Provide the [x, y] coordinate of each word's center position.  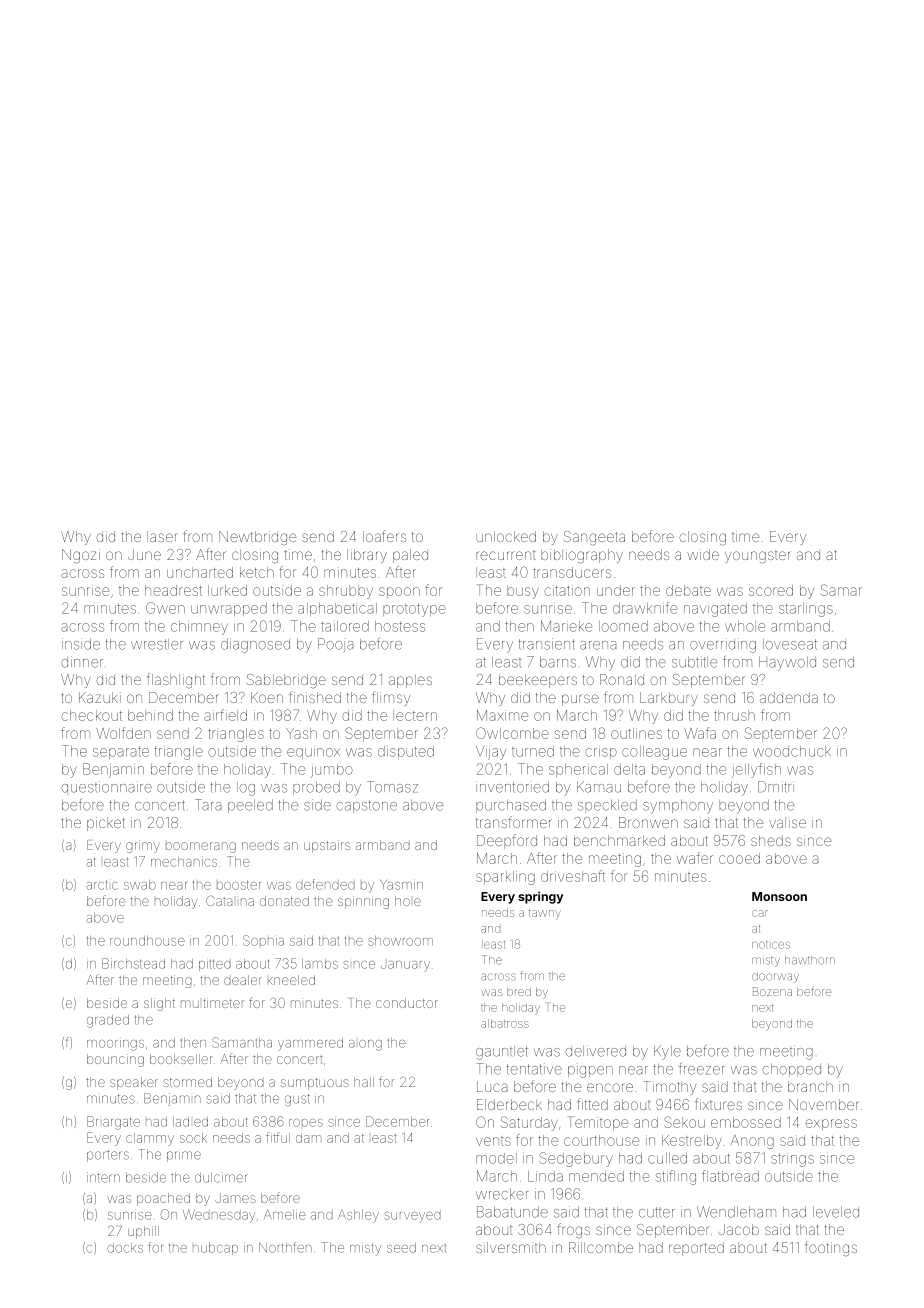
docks [125, 1248]
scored [771, 590]
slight [159, 1004]
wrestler [157, 644]
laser [162, 536]
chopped [791, 1070]
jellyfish [757, 770]
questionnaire [106, 788]
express [831, 1125]
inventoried [512, 787]
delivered [595, 1051]
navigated [715, 610]
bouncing [115, 1060]
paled [410, 556]
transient [547, 644]
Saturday [529, 1123]
